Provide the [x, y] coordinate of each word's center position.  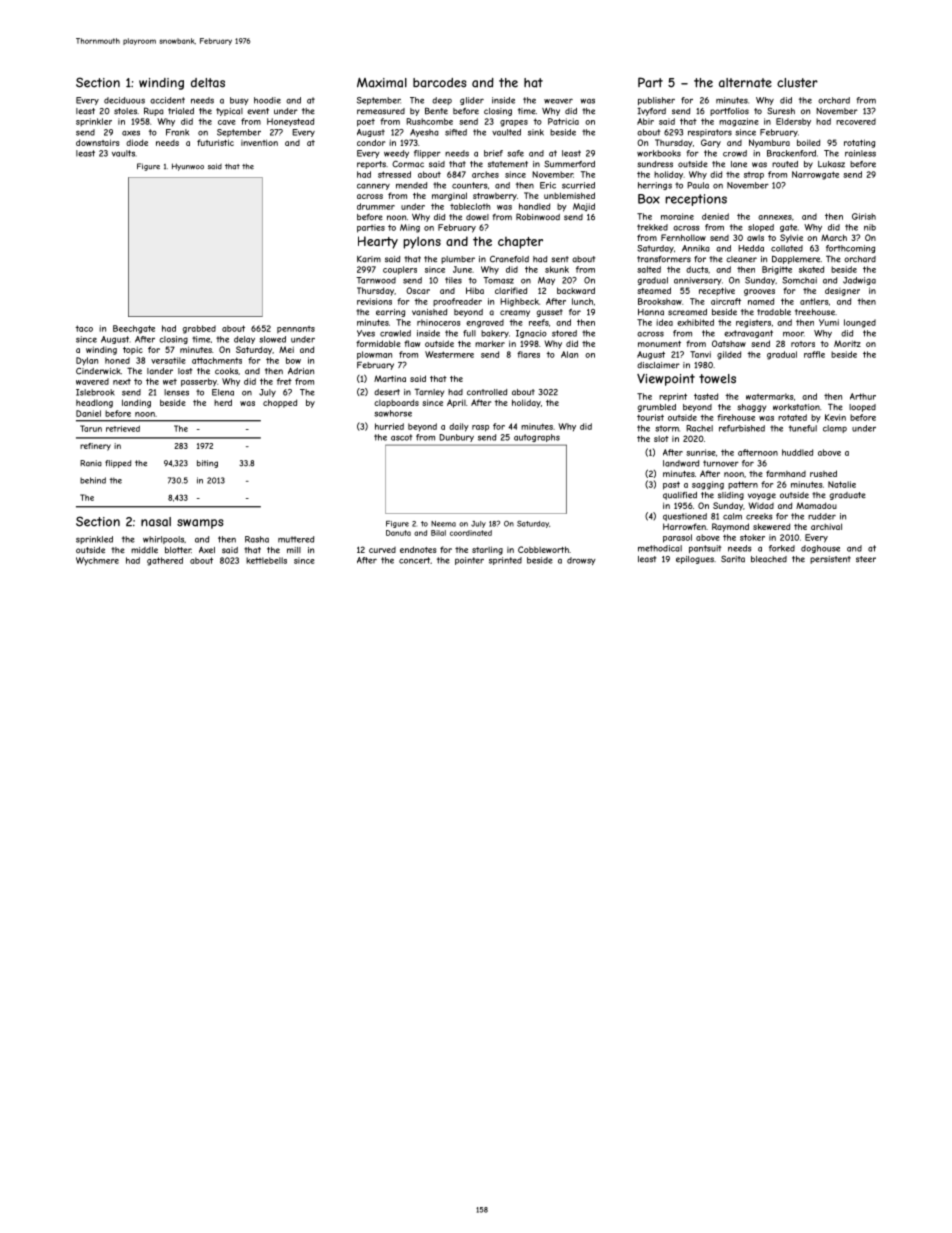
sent [560, 259]
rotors [803, 344]
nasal [156, 522]
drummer [376, 206]
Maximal [382, 83]
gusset [550, 313]
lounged [860, 323]
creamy [515, 313]
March [834, 237]
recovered [856, 121]
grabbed [199, 329]
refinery [95, 447]
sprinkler [94, 122]
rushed [823, 473]
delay [244, 340]
